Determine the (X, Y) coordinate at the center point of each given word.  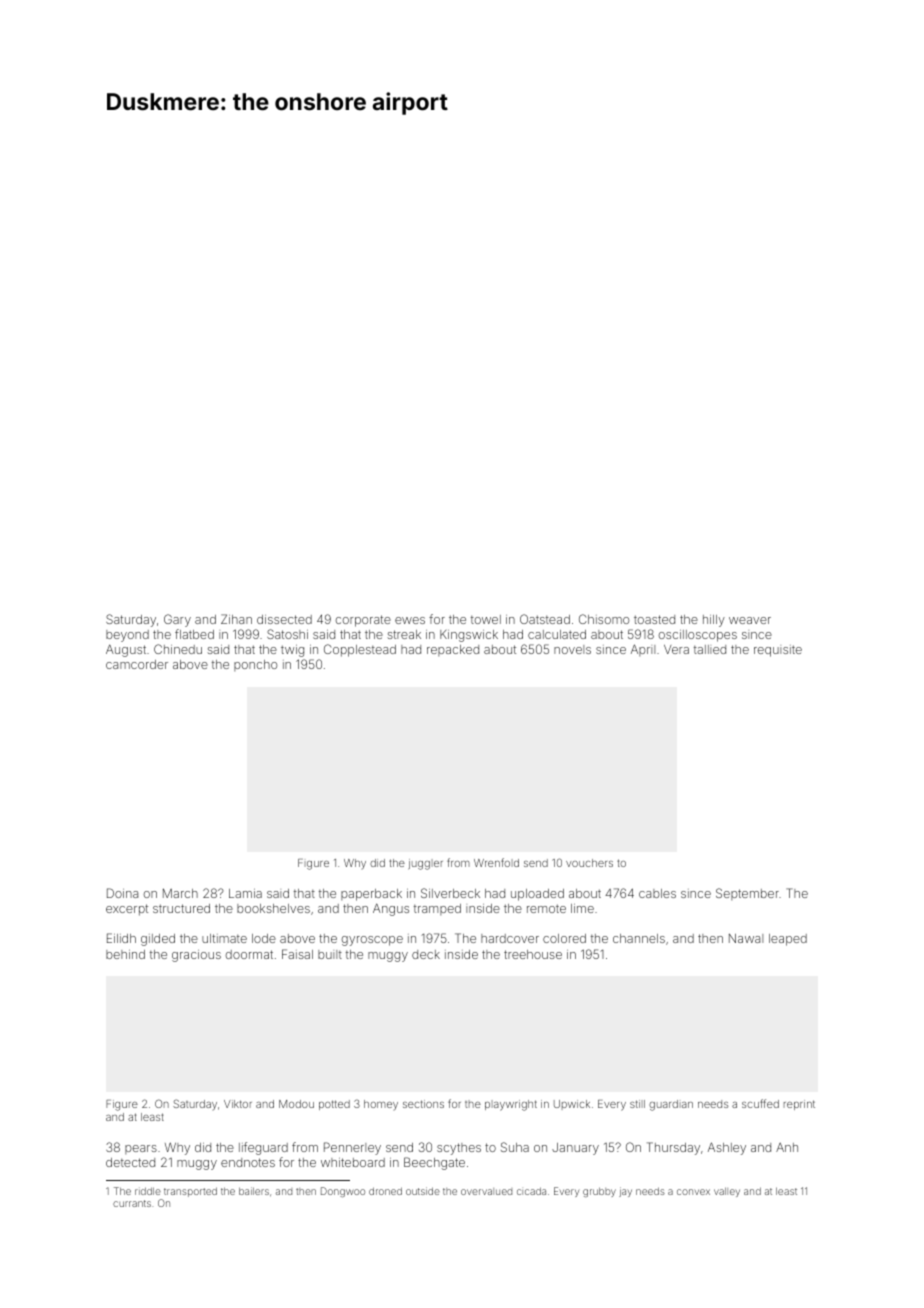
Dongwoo (343, 1192)
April (643, 650)
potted (334, 1105)
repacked (453, 650)
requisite (778, 651)
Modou (296, 1104)
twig (292, 651)
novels (572, 649)
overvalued (486, 1191)
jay (625, 1192)
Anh (787, 1147)
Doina (122, 893)
